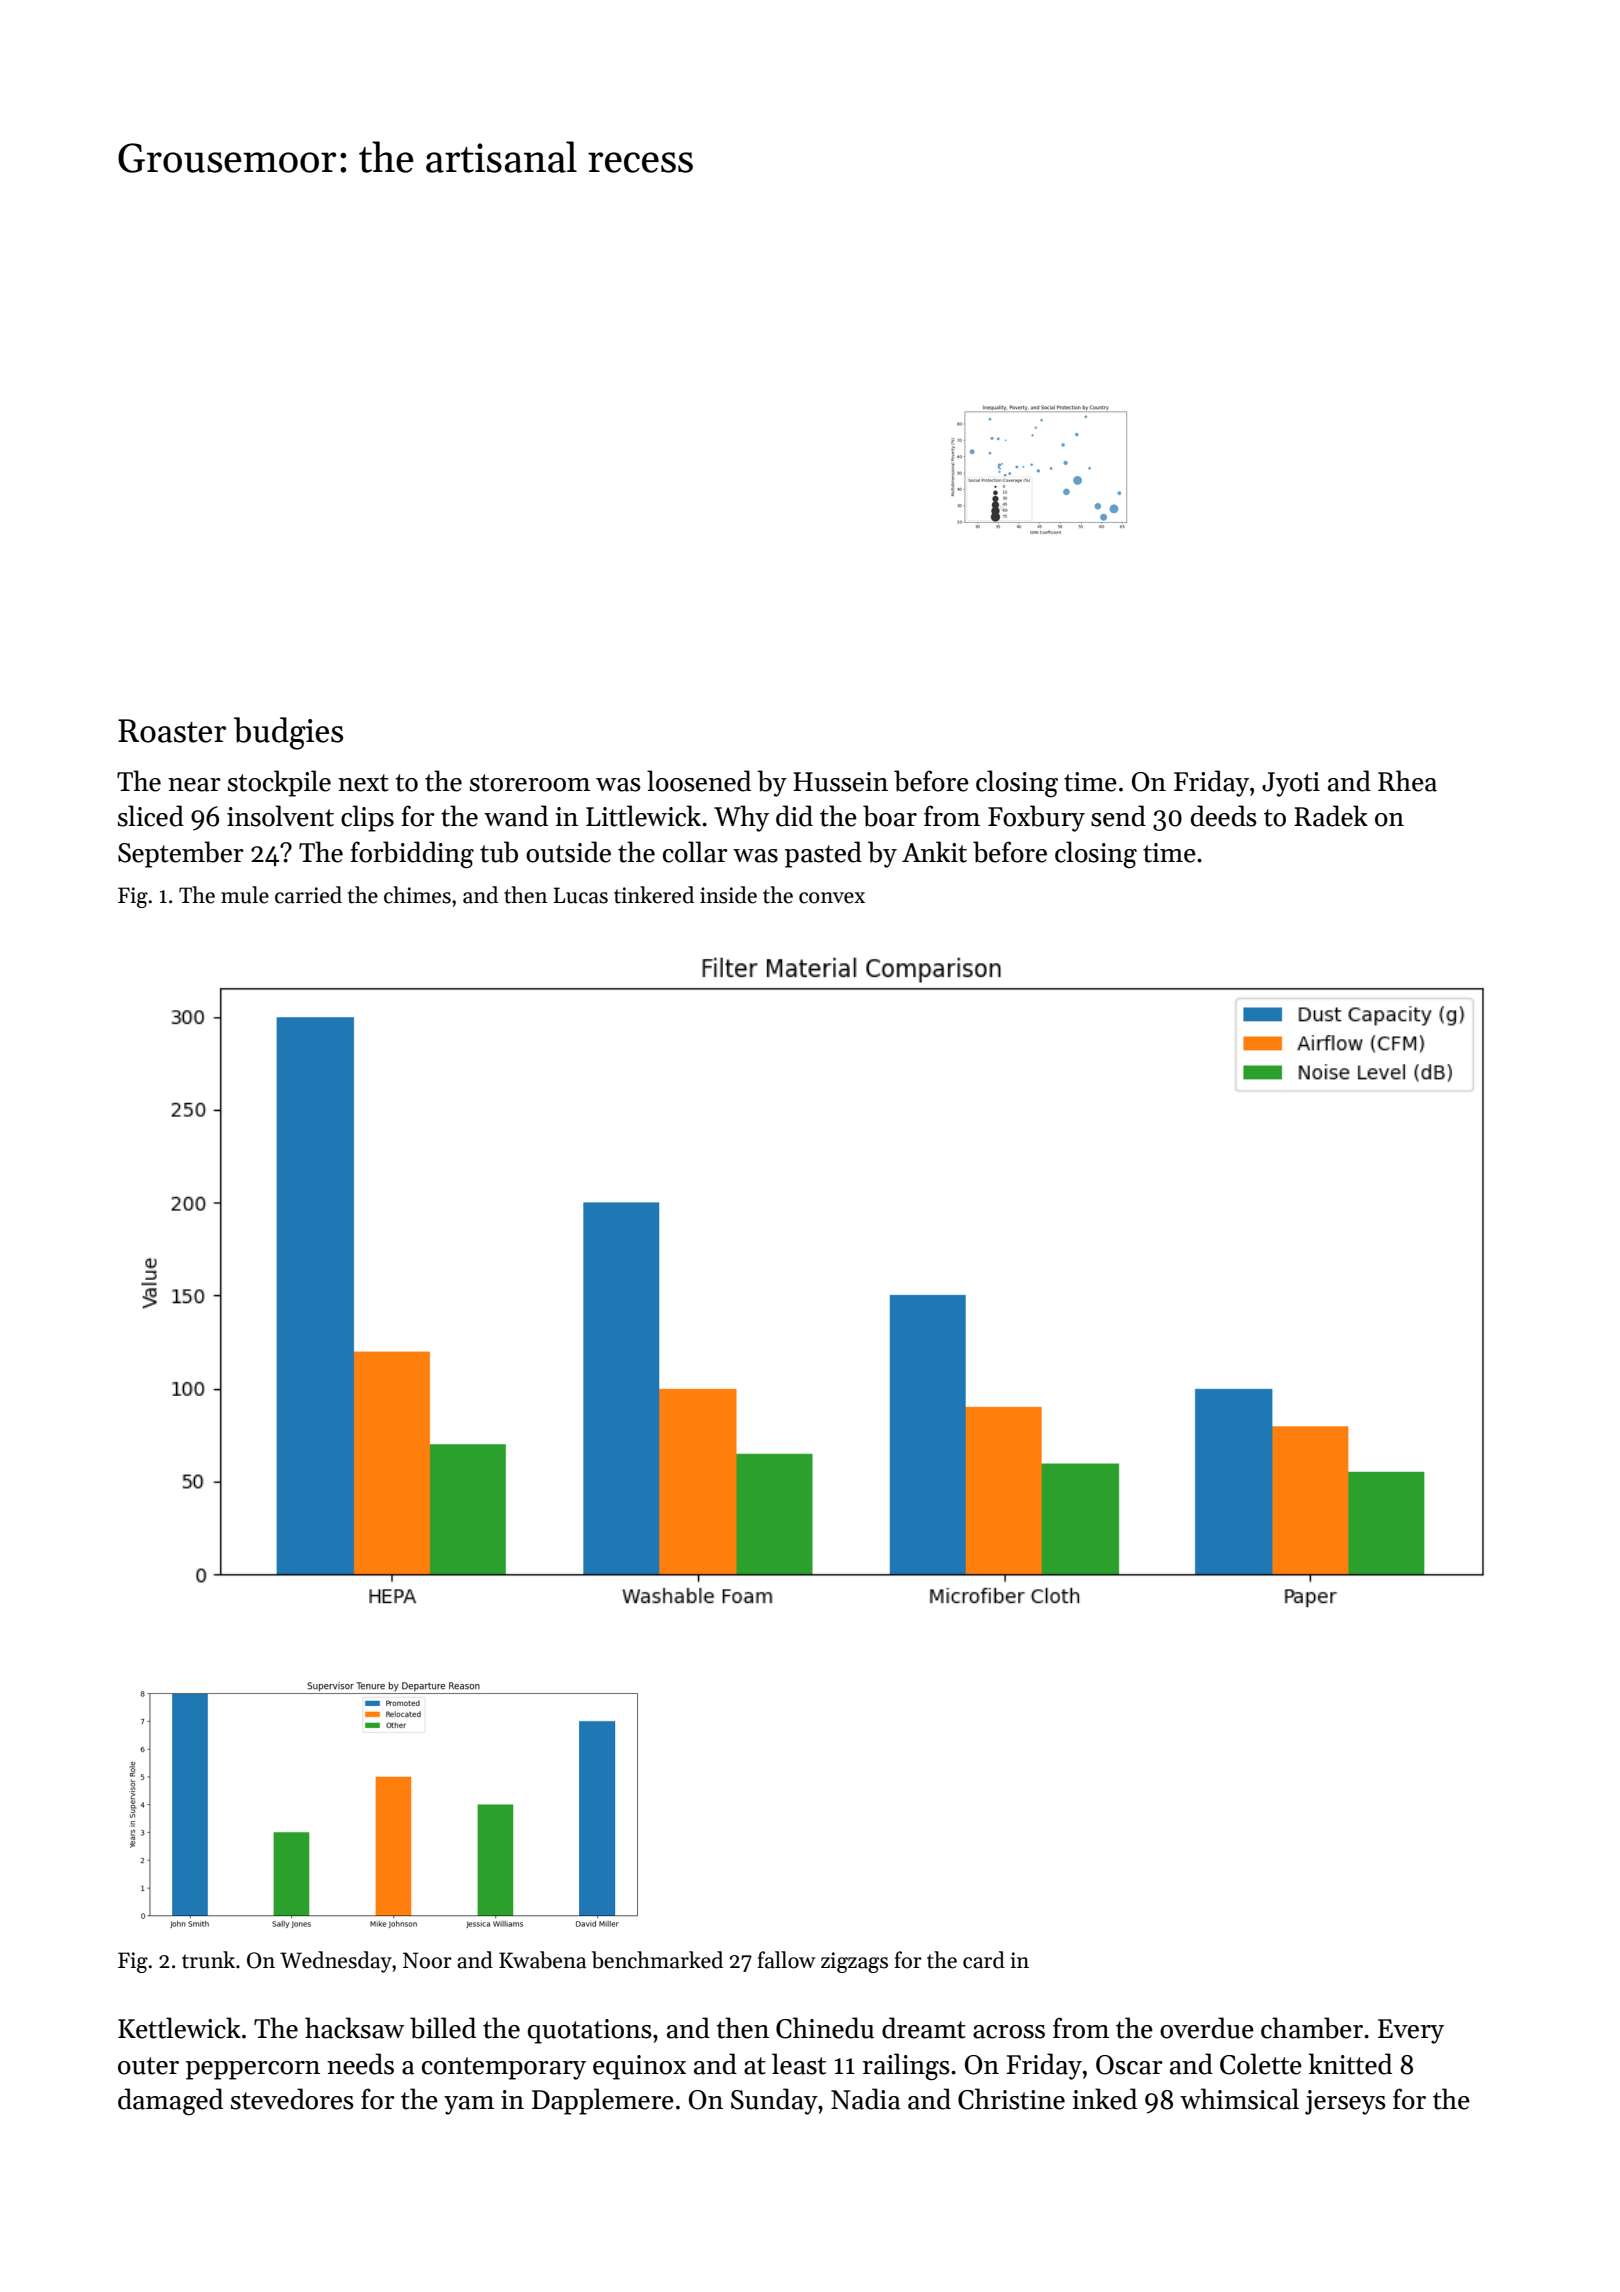 The image size is (1620, 2292). Describe the element at coordinates (417, 895) in the screenshot. I see `chimes` at that location.
